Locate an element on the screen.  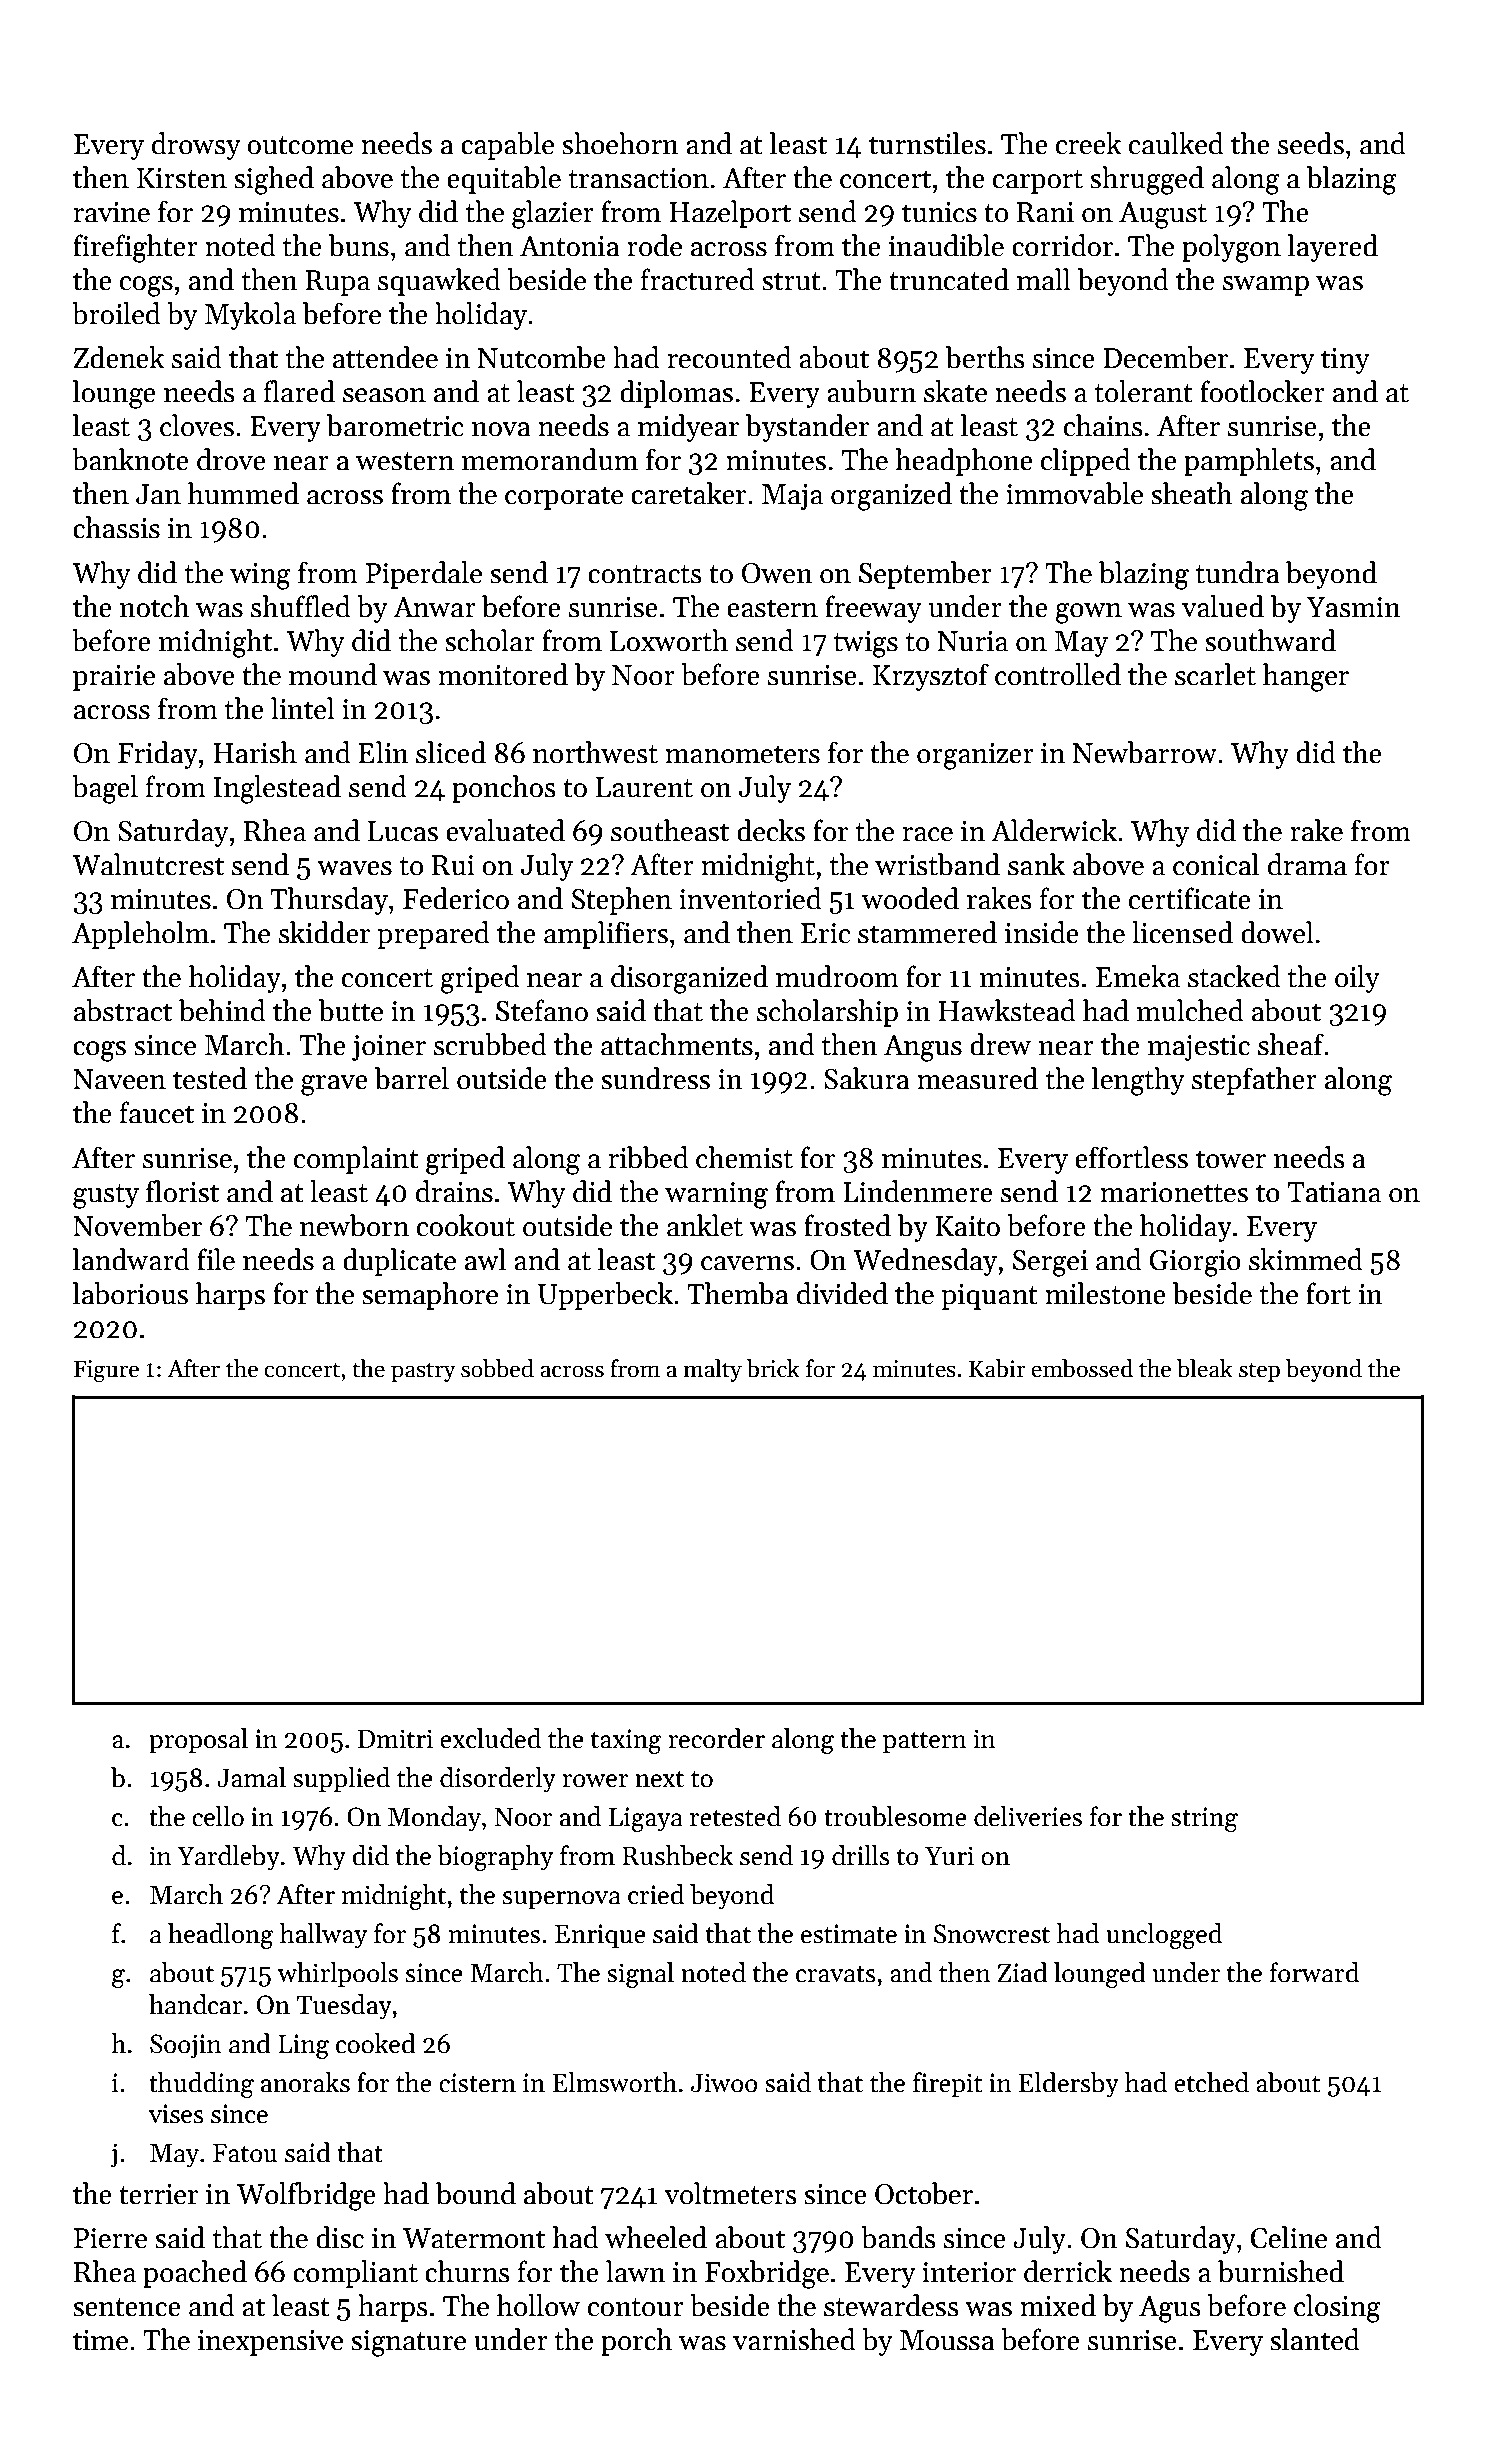
Yasmin is located at coordinates (1354, 607).
